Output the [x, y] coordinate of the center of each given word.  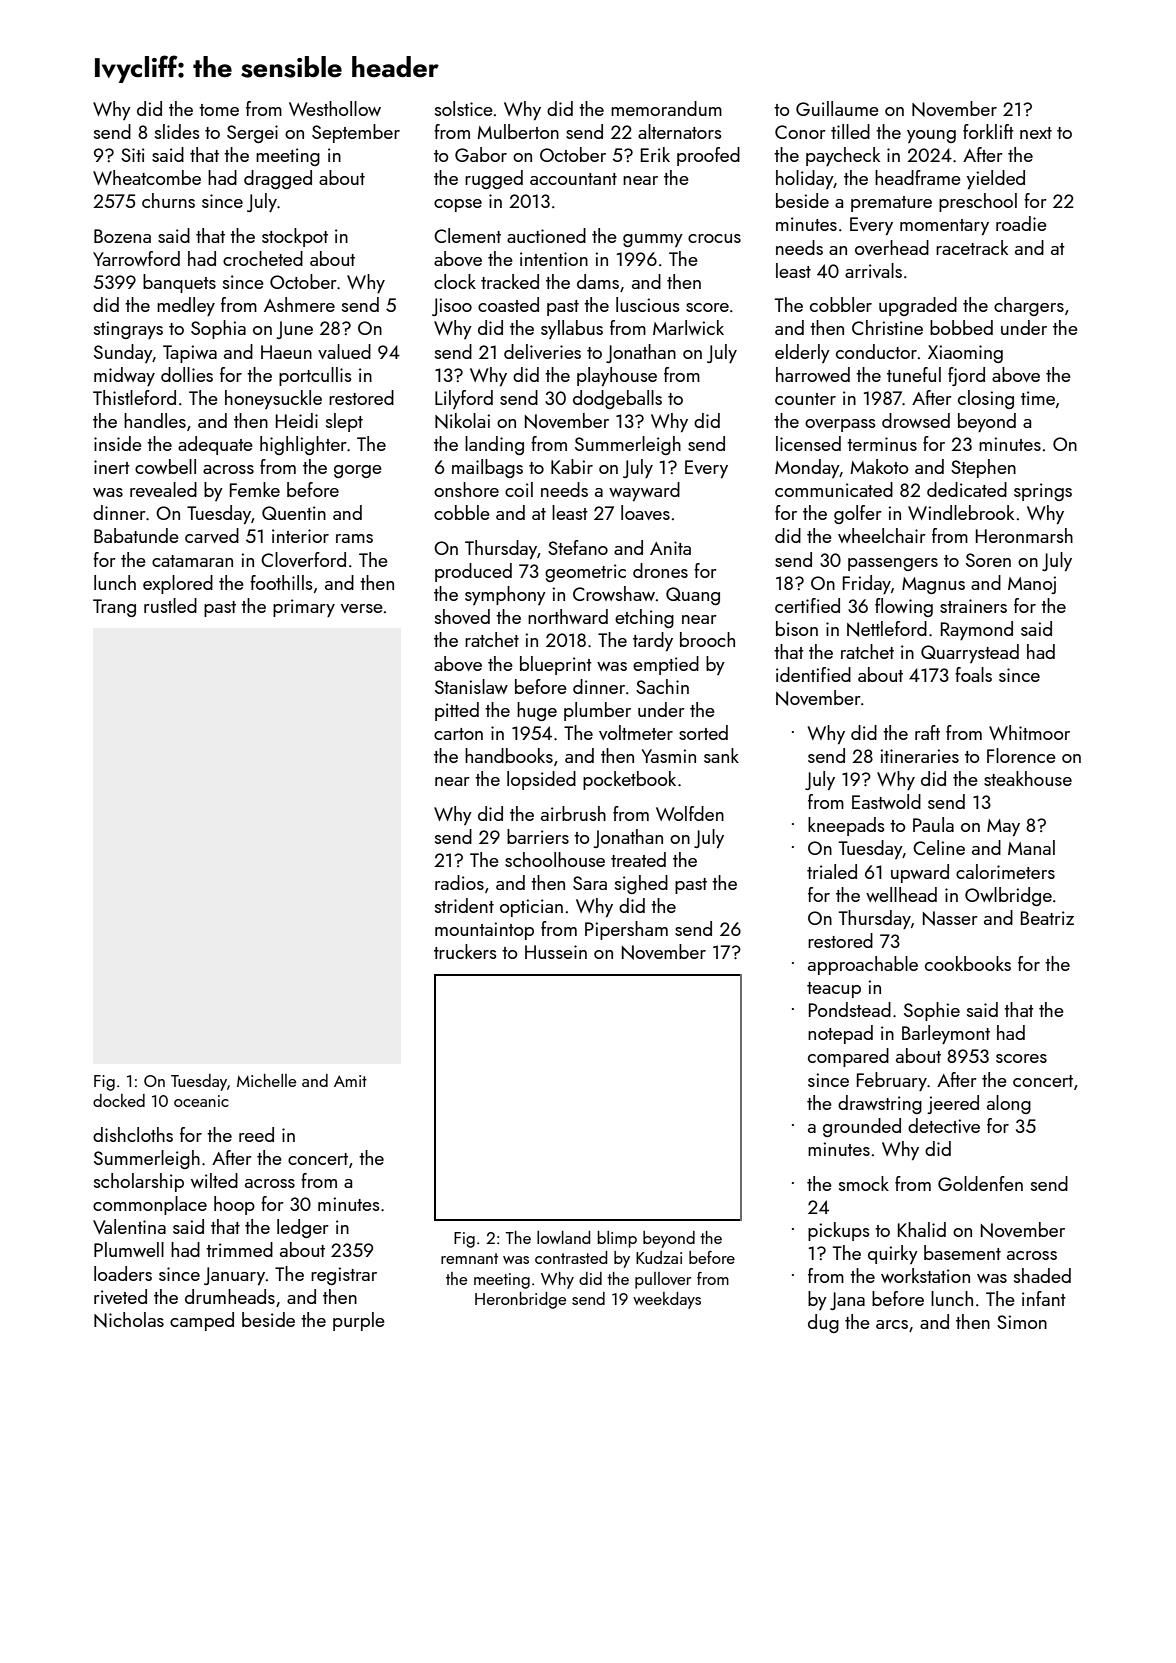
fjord [966, 376]
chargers [1029, 306]
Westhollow [335, 108]
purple [359, 1321]
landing [494, 445]
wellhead [901, 894]
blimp [617, 1239]
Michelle [266, 1080]
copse [458, 205]
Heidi [297, 420]
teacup [834, 990]
